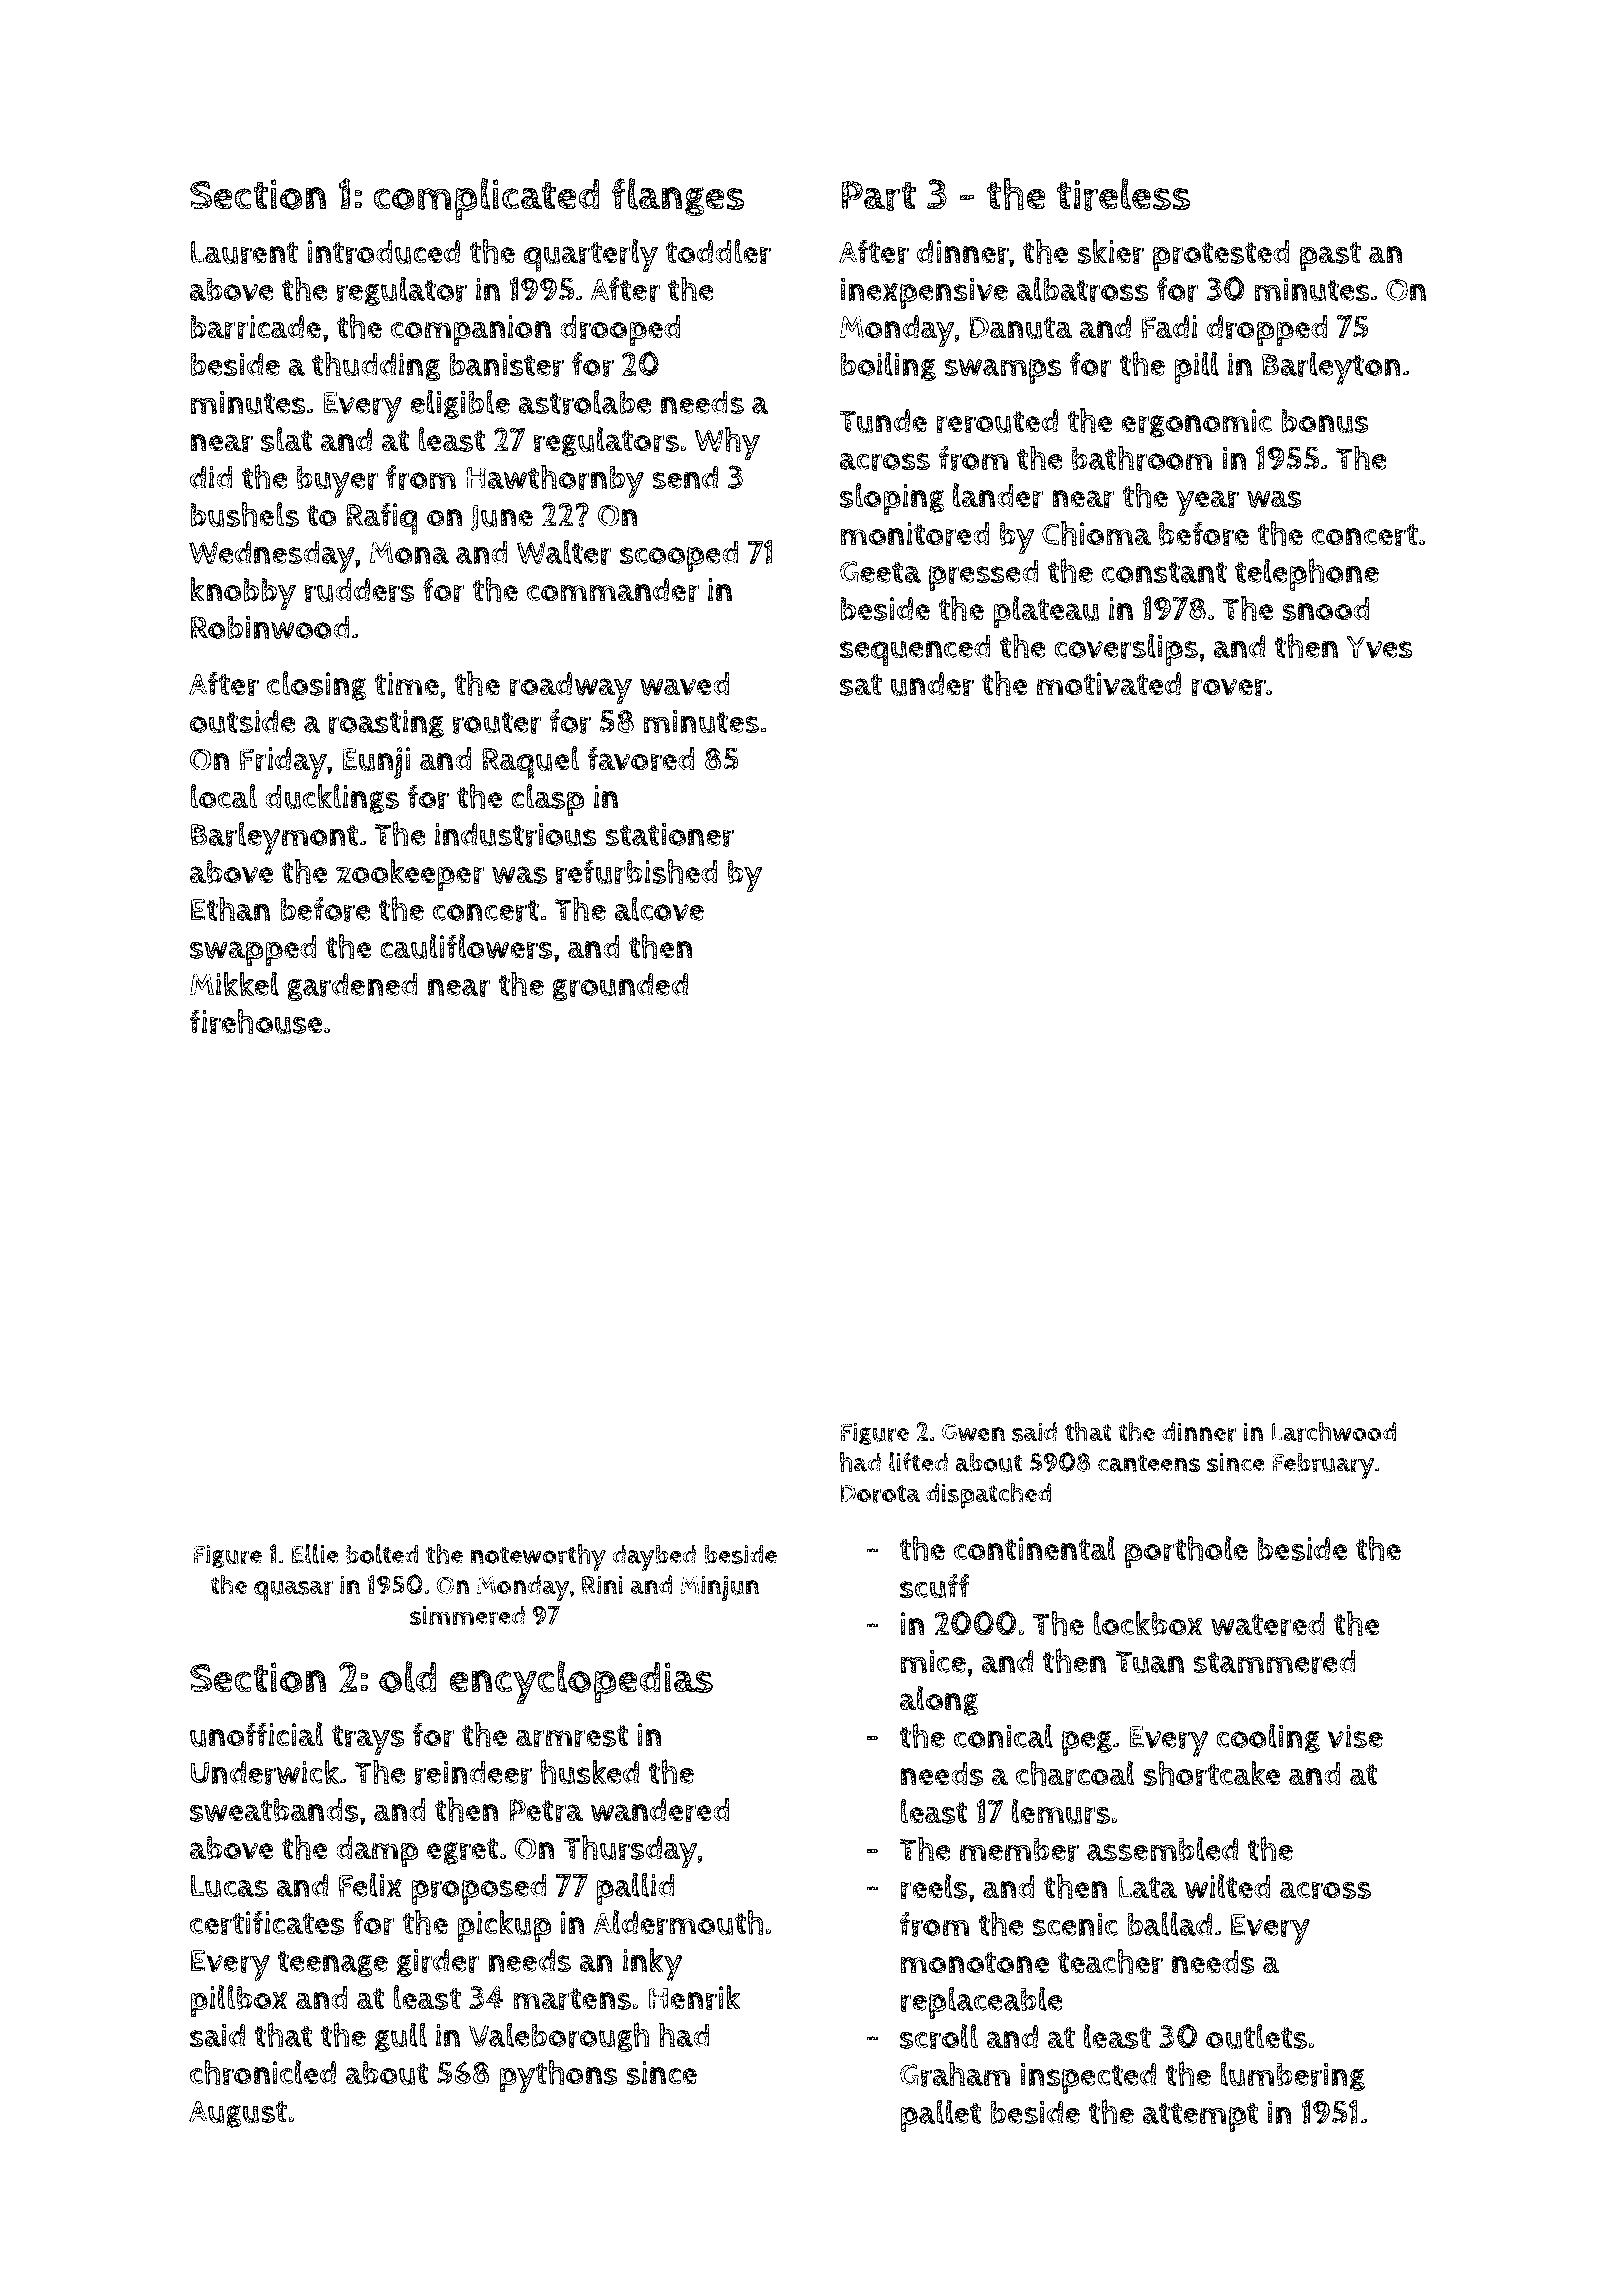 Image resolution: width=1620 pixels, height=2292 pixels. I want to click on August, so click(238, 2114).
